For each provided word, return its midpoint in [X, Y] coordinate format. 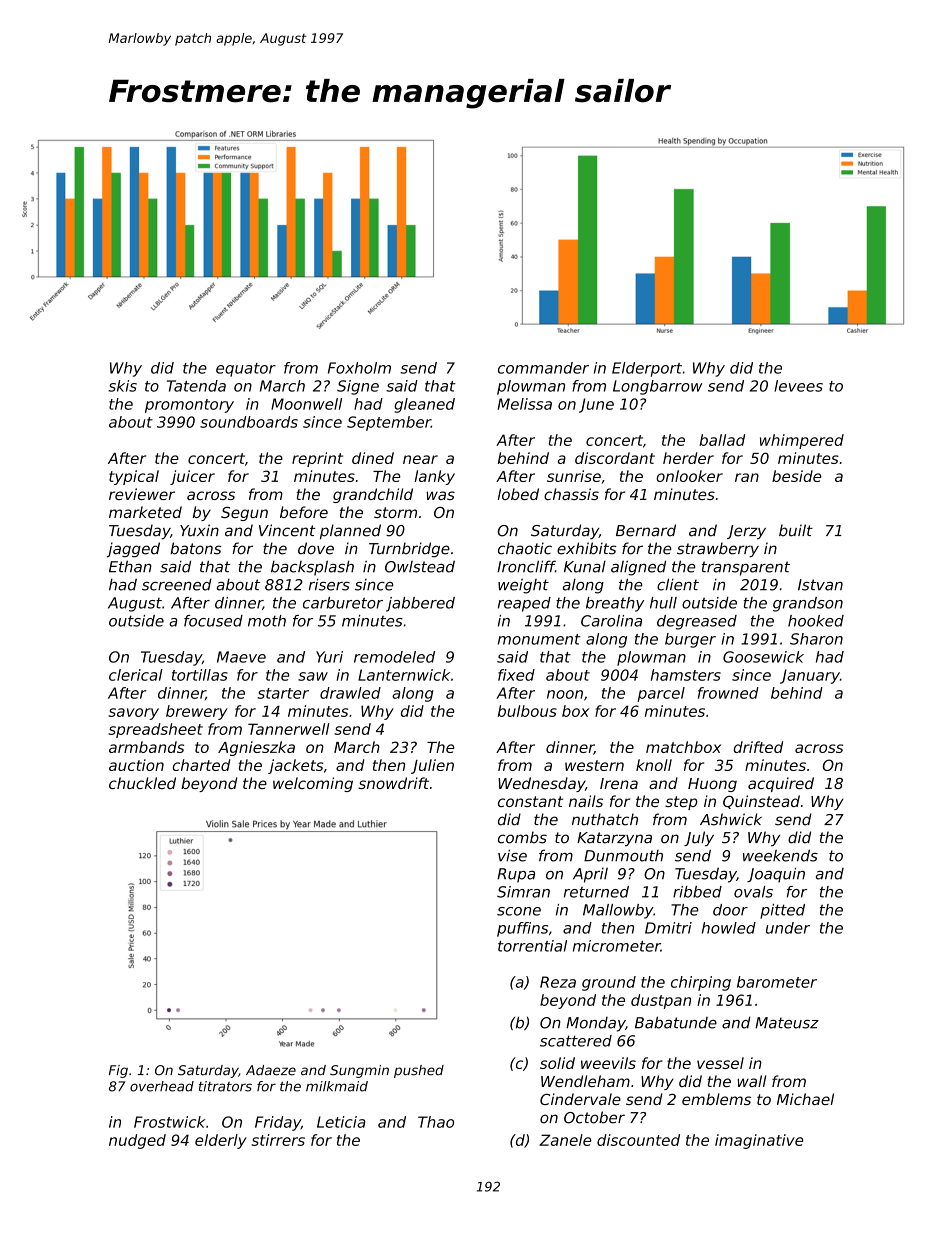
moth [267, 621]
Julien [432, 766]
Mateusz [787, 1023]
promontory [189, 406]
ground [609, 983]
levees [798, 386]
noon [565, 694]
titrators [225, 1086]
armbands [146, 747]
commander [543, 368]
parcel [661, 694]
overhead [162, 1086]
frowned [728, 693]
